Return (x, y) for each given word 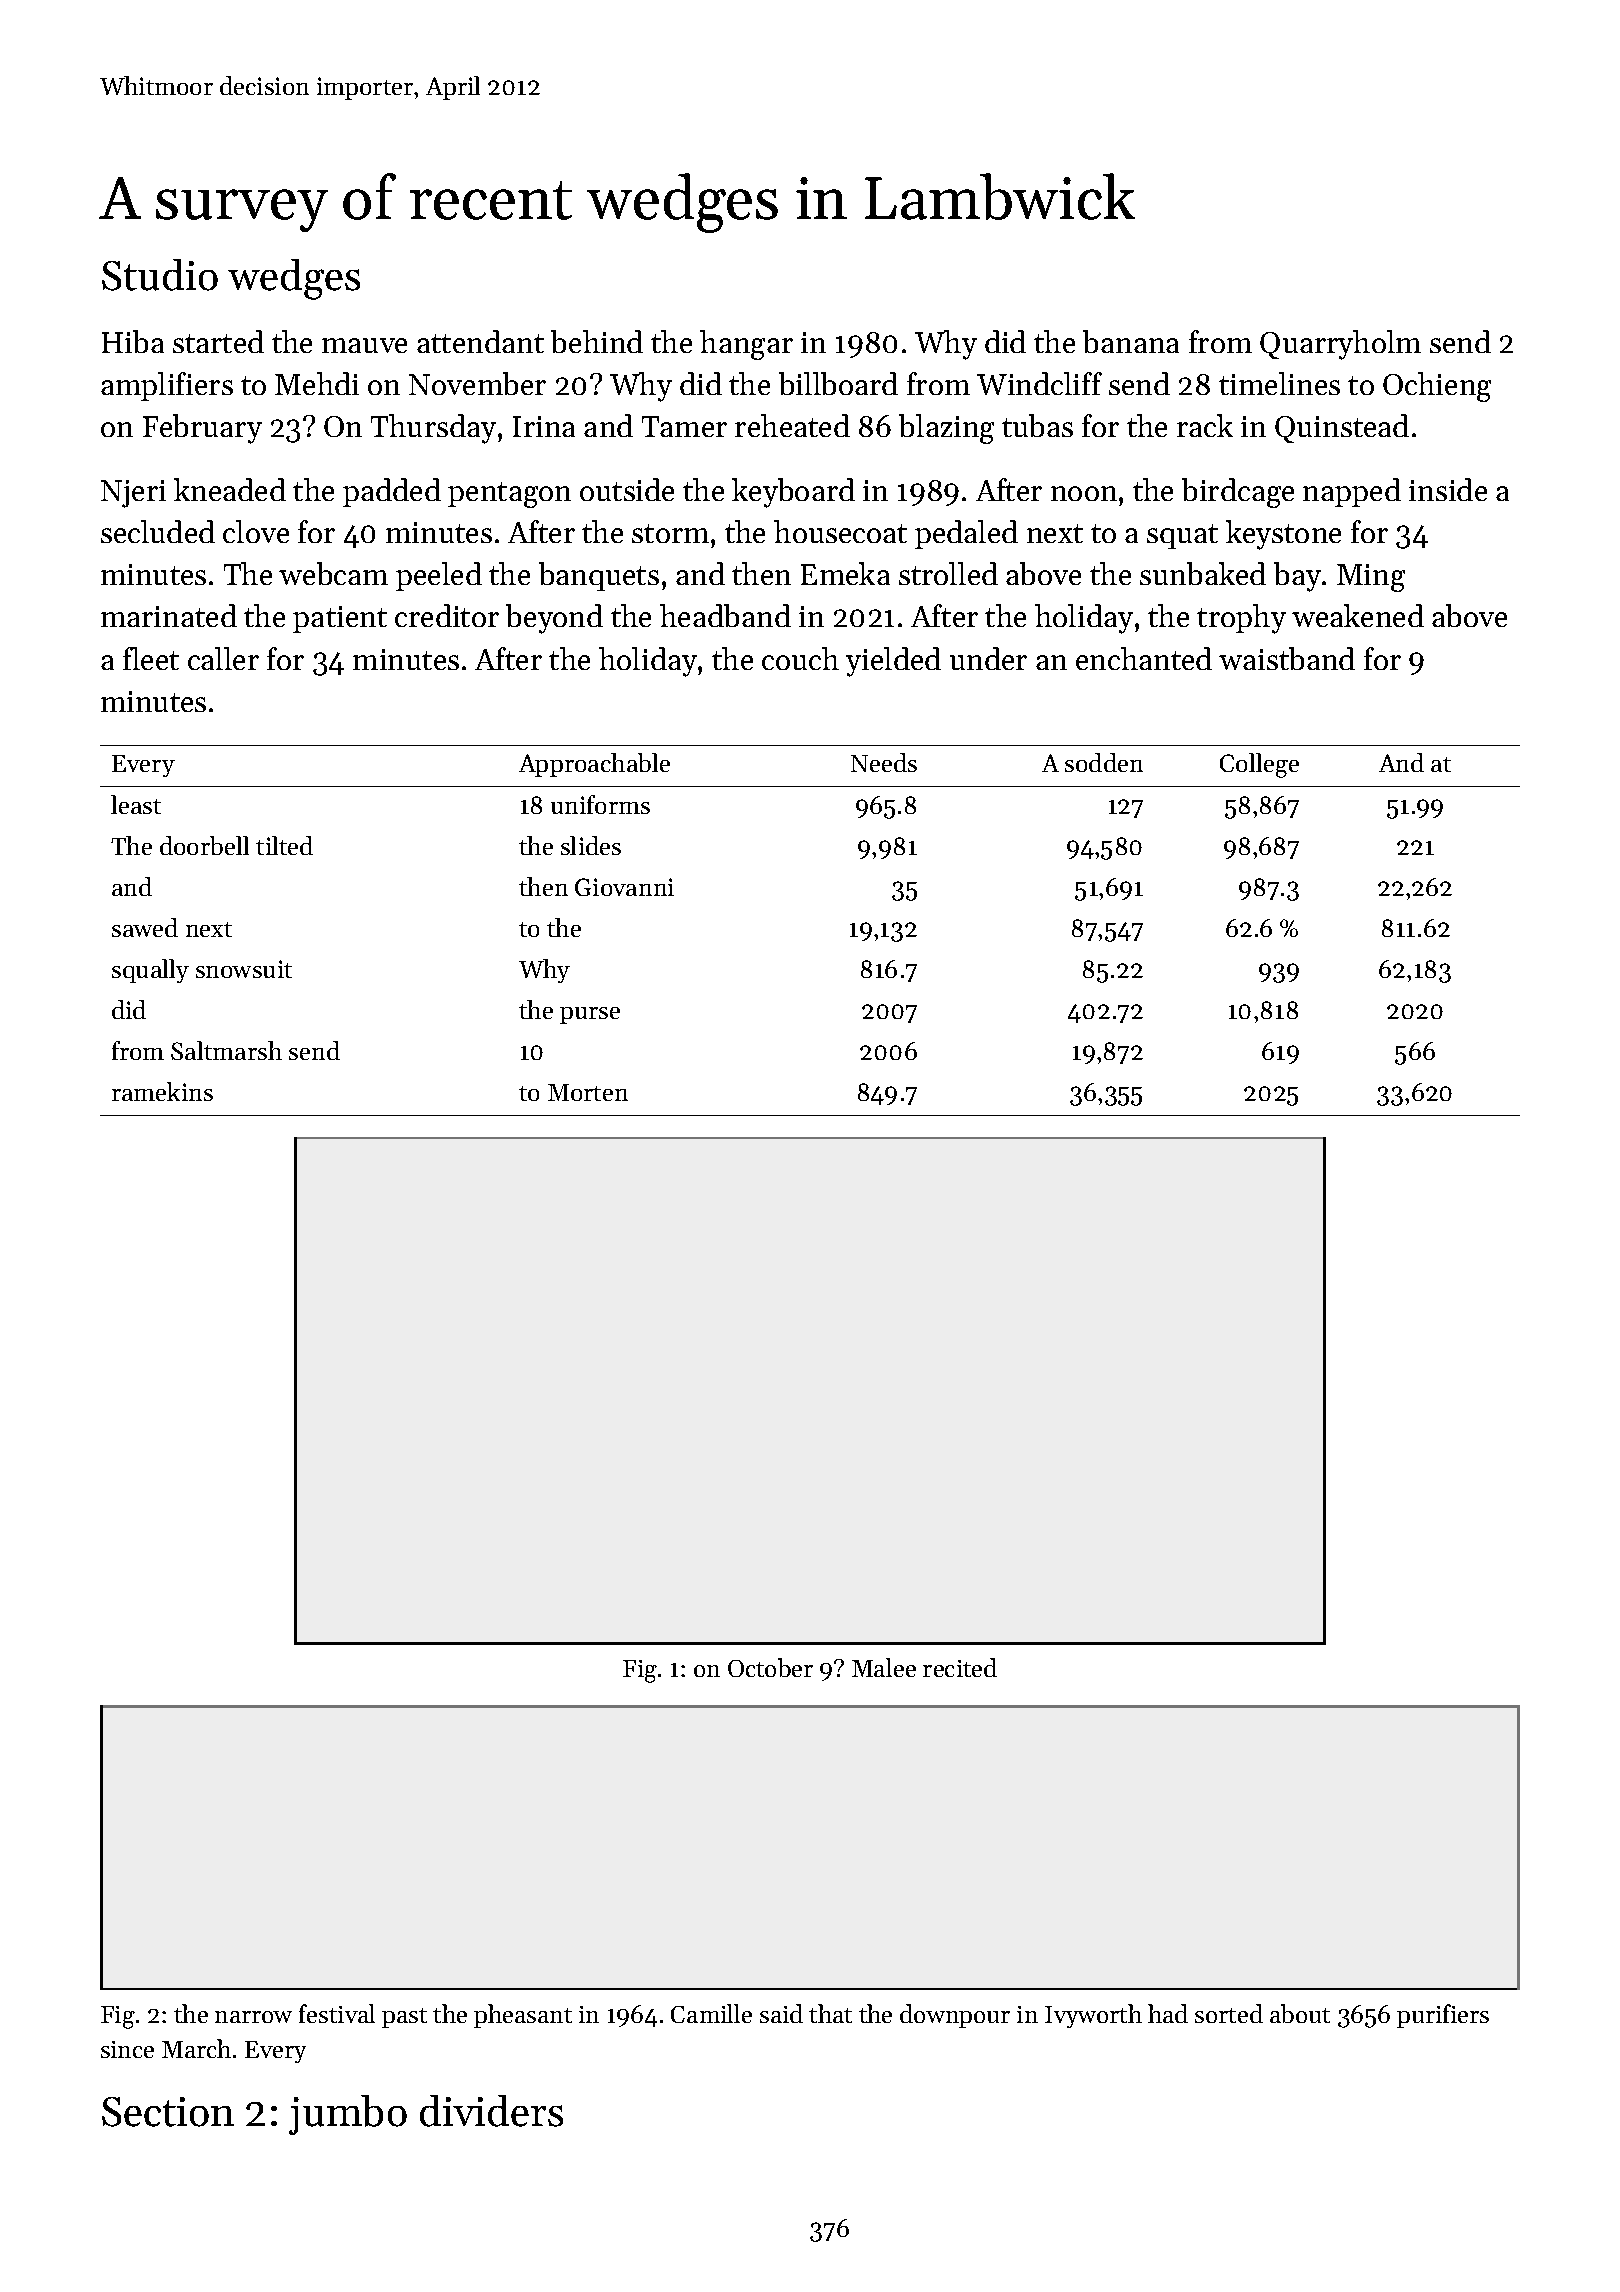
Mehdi (317, 383)
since (127, 2049)
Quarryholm (1340, 345)
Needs (884, 762)
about (1300, 2013)
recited (960, 1667)
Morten (588, 1092)
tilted (284, 845)
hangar (746, 345)
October (770, 1667)
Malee (884, 1667)
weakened (1358, 615)
